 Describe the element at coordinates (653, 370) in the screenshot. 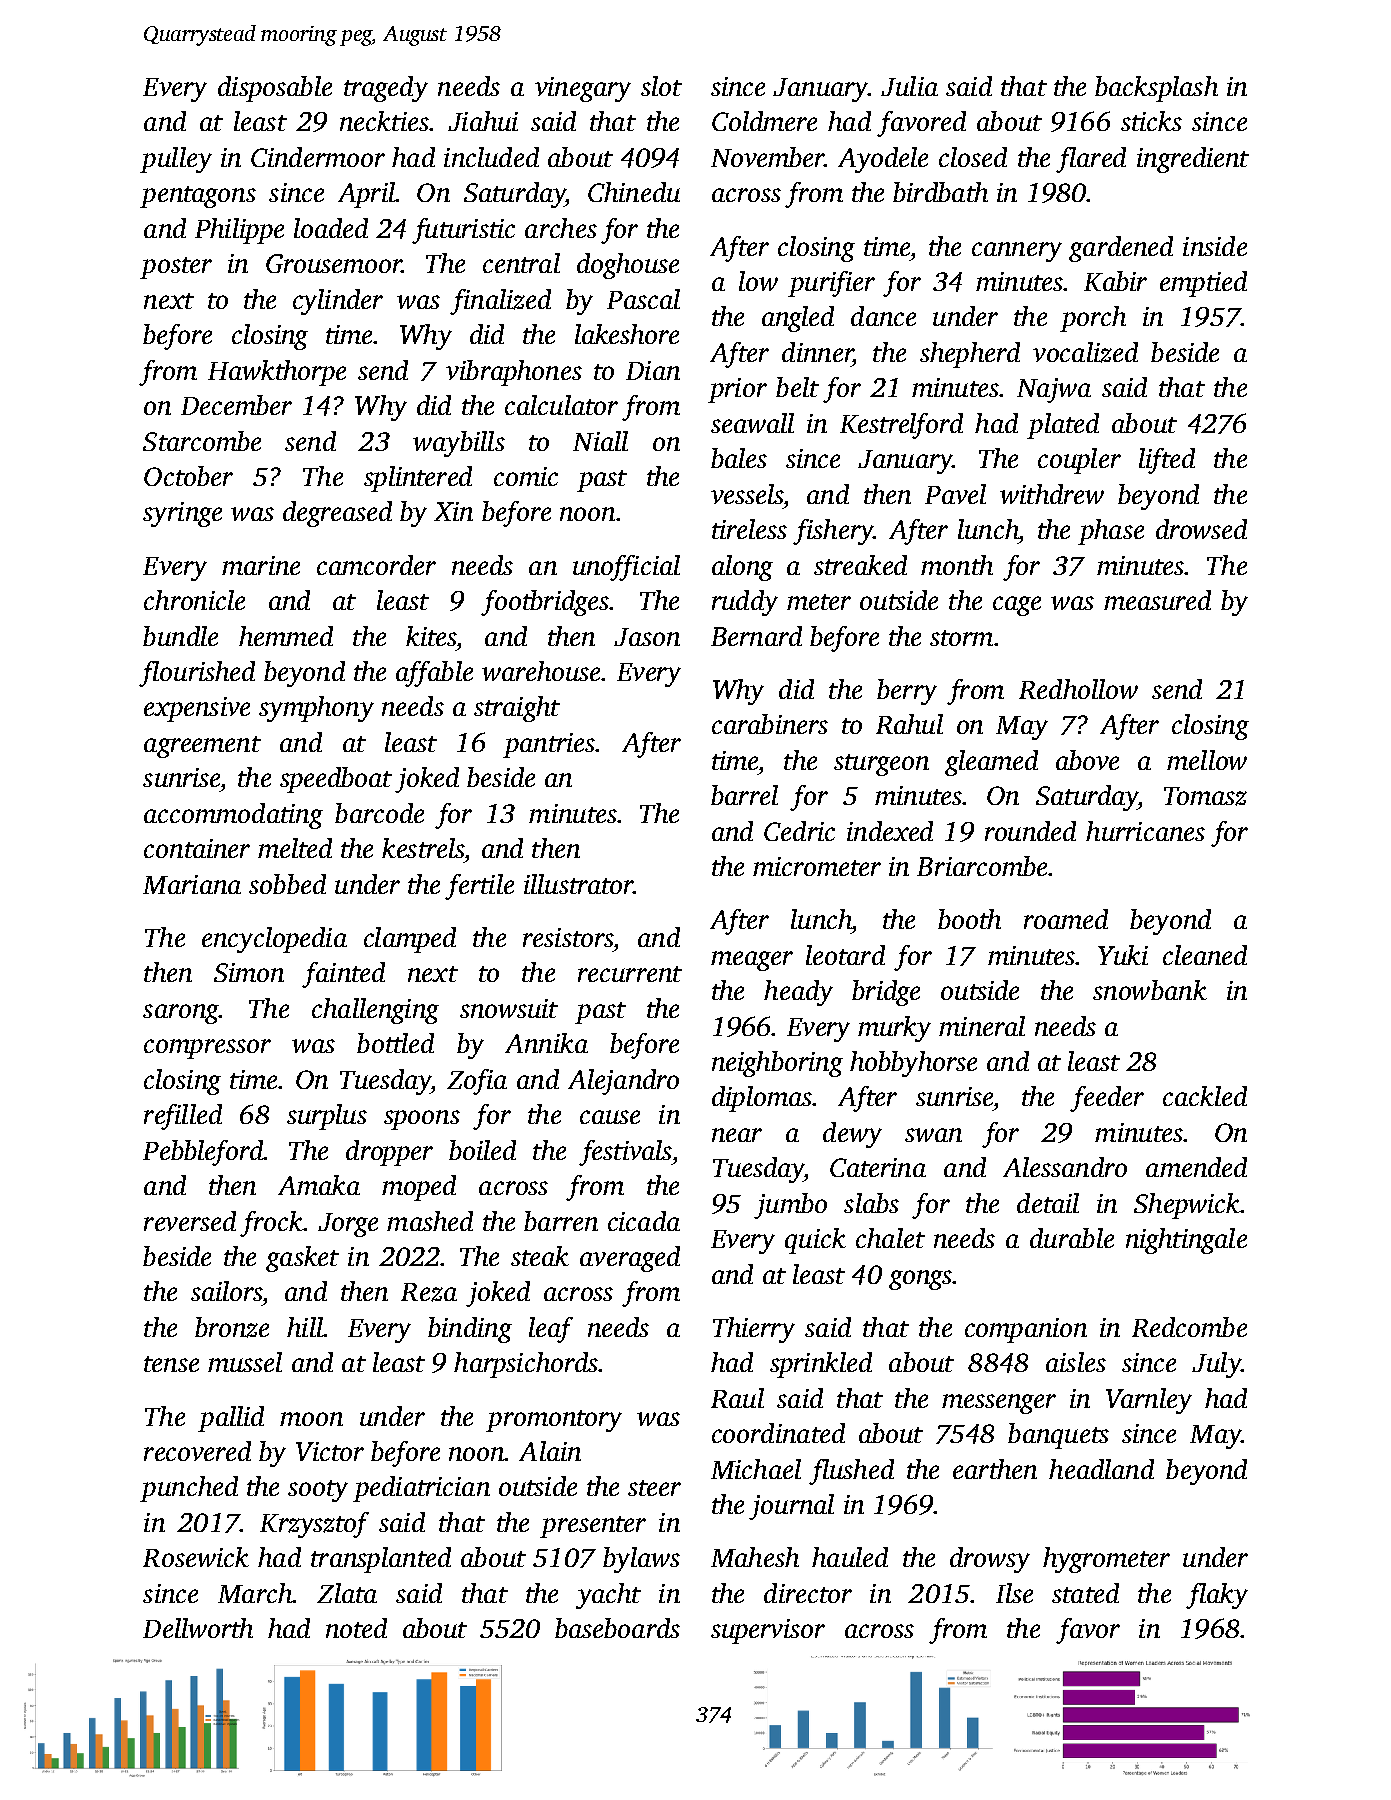

I see `Dian` at that location.
